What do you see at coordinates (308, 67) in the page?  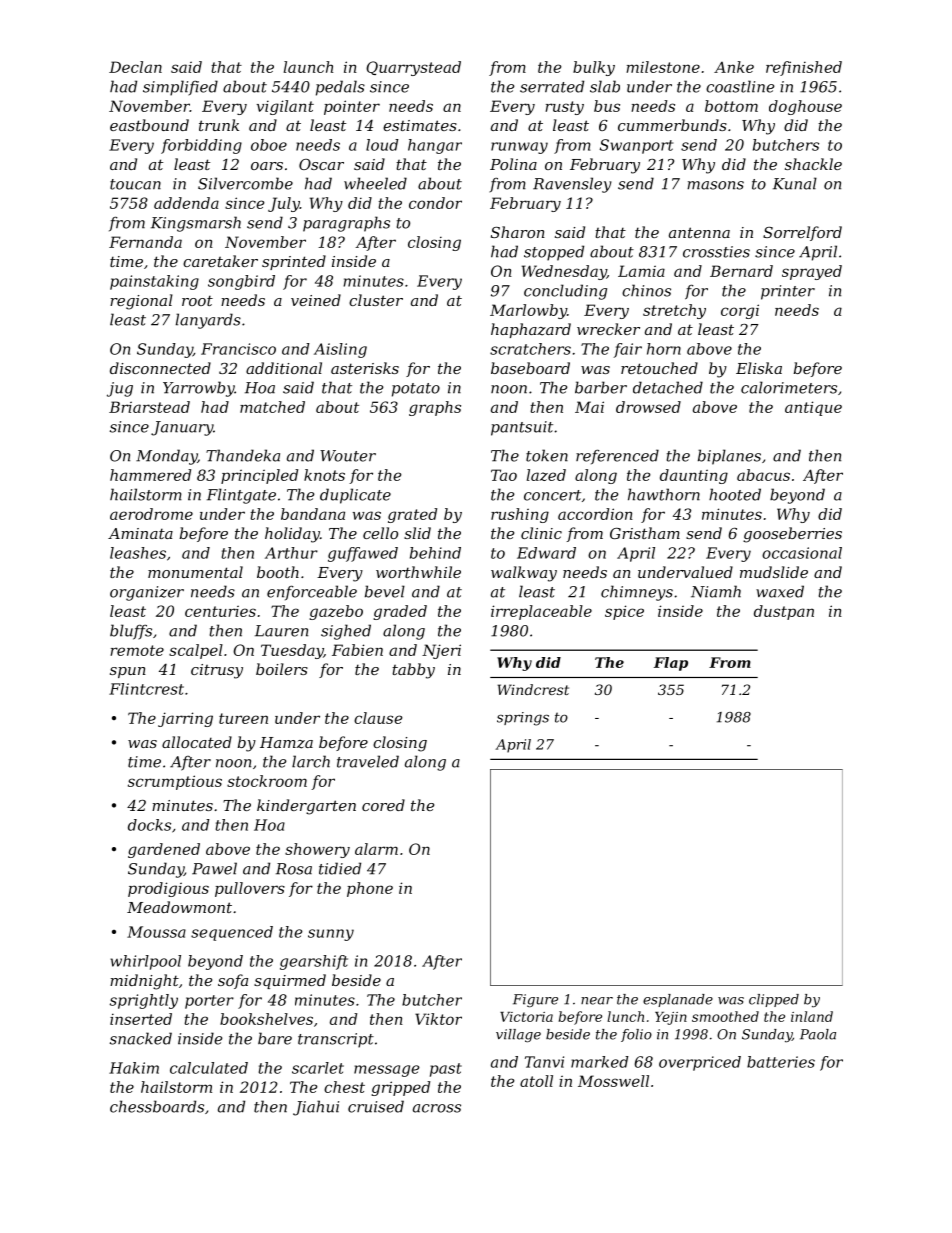 I see `launch` at bounding box center [308, 67].
